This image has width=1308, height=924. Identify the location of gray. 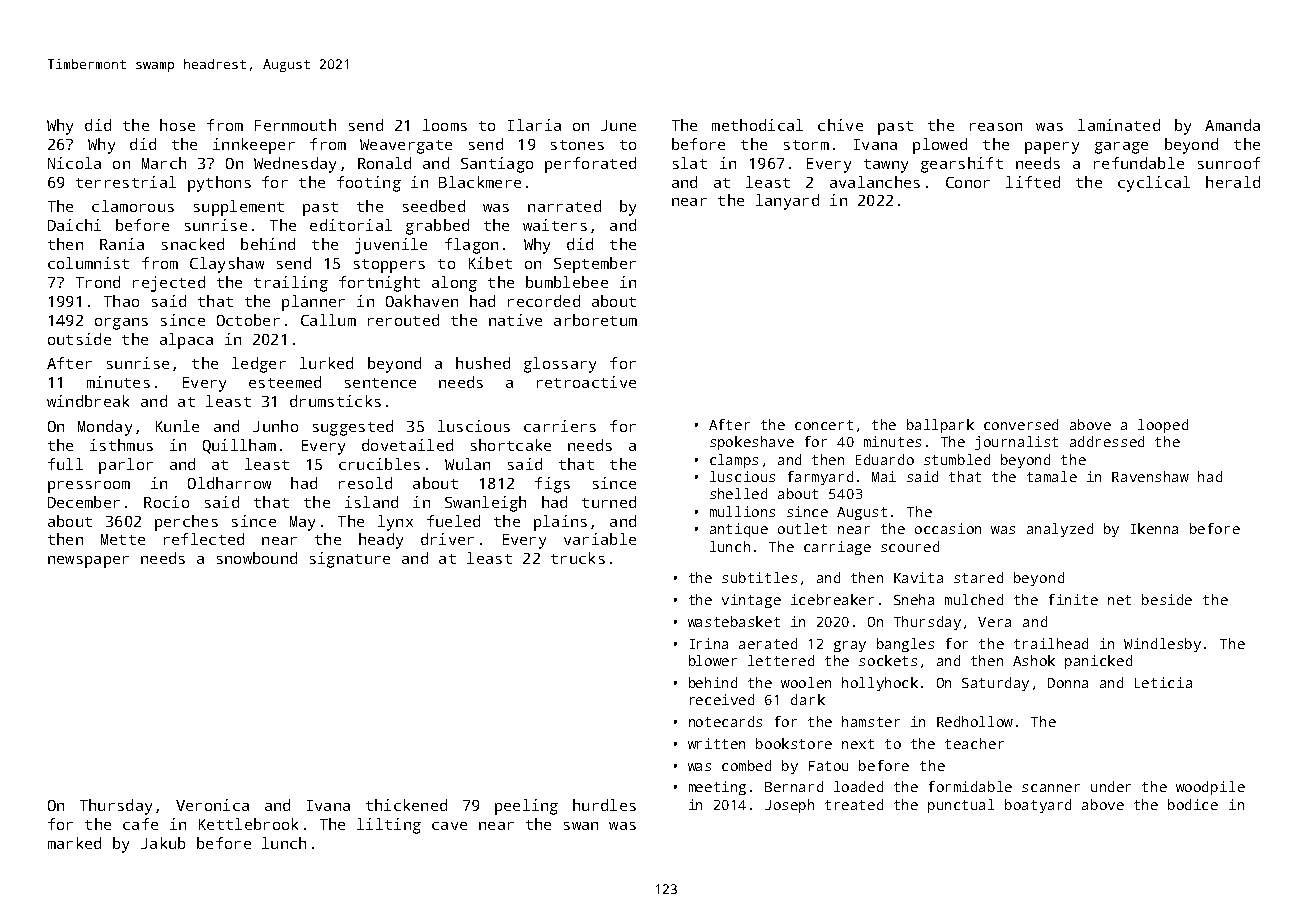
(850, 646).
